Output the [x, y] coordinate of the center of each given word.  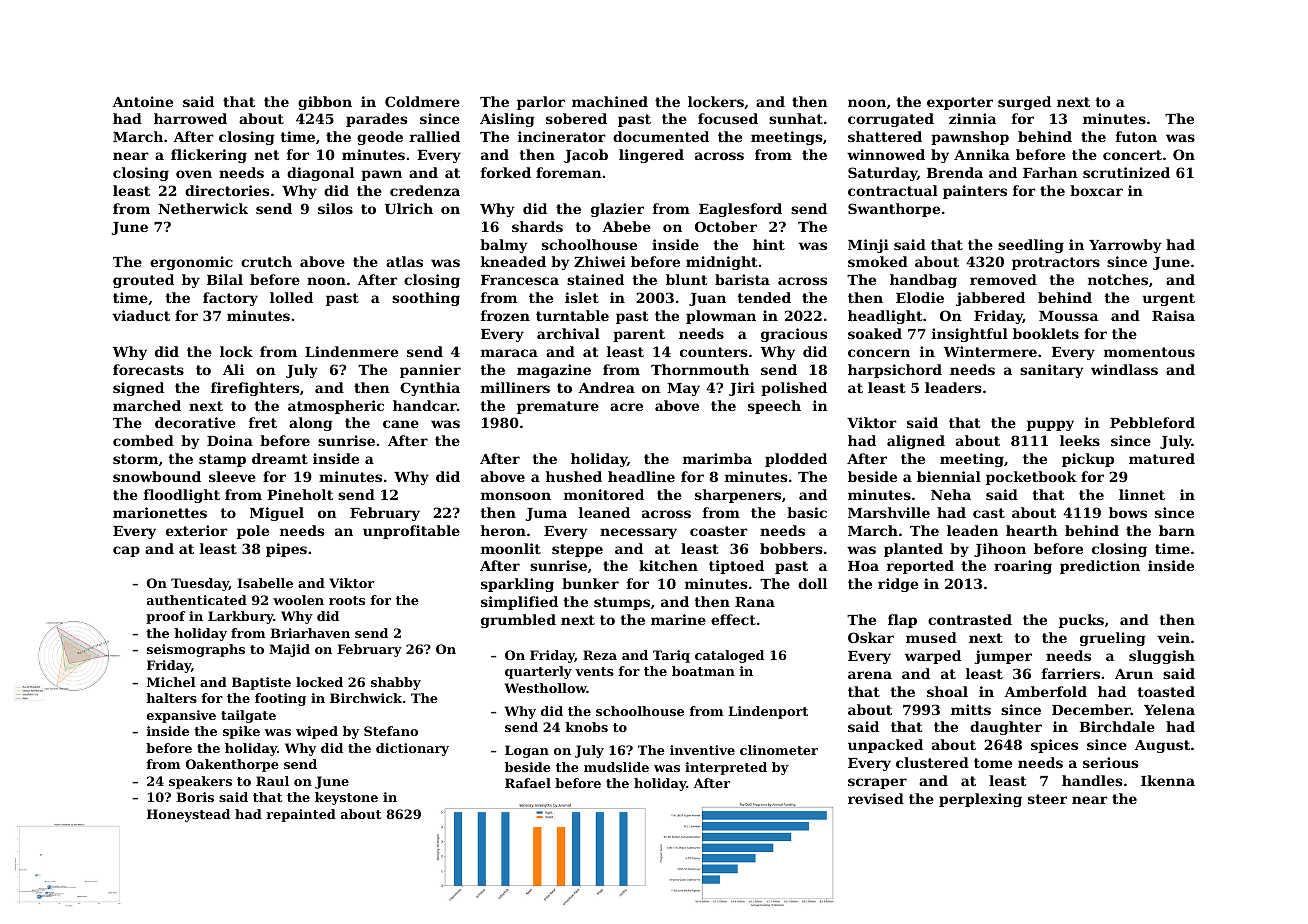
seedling [1031, 246]
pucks [1081, 621]
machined [610, 101]
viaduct [141, 315]
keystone [346, 798]
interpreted [726, 768]
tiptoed [736, 567]
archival [568, 333]
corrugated [891, 120]
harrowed [190, 118]
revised [876, 798]
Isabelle [265, 583]
